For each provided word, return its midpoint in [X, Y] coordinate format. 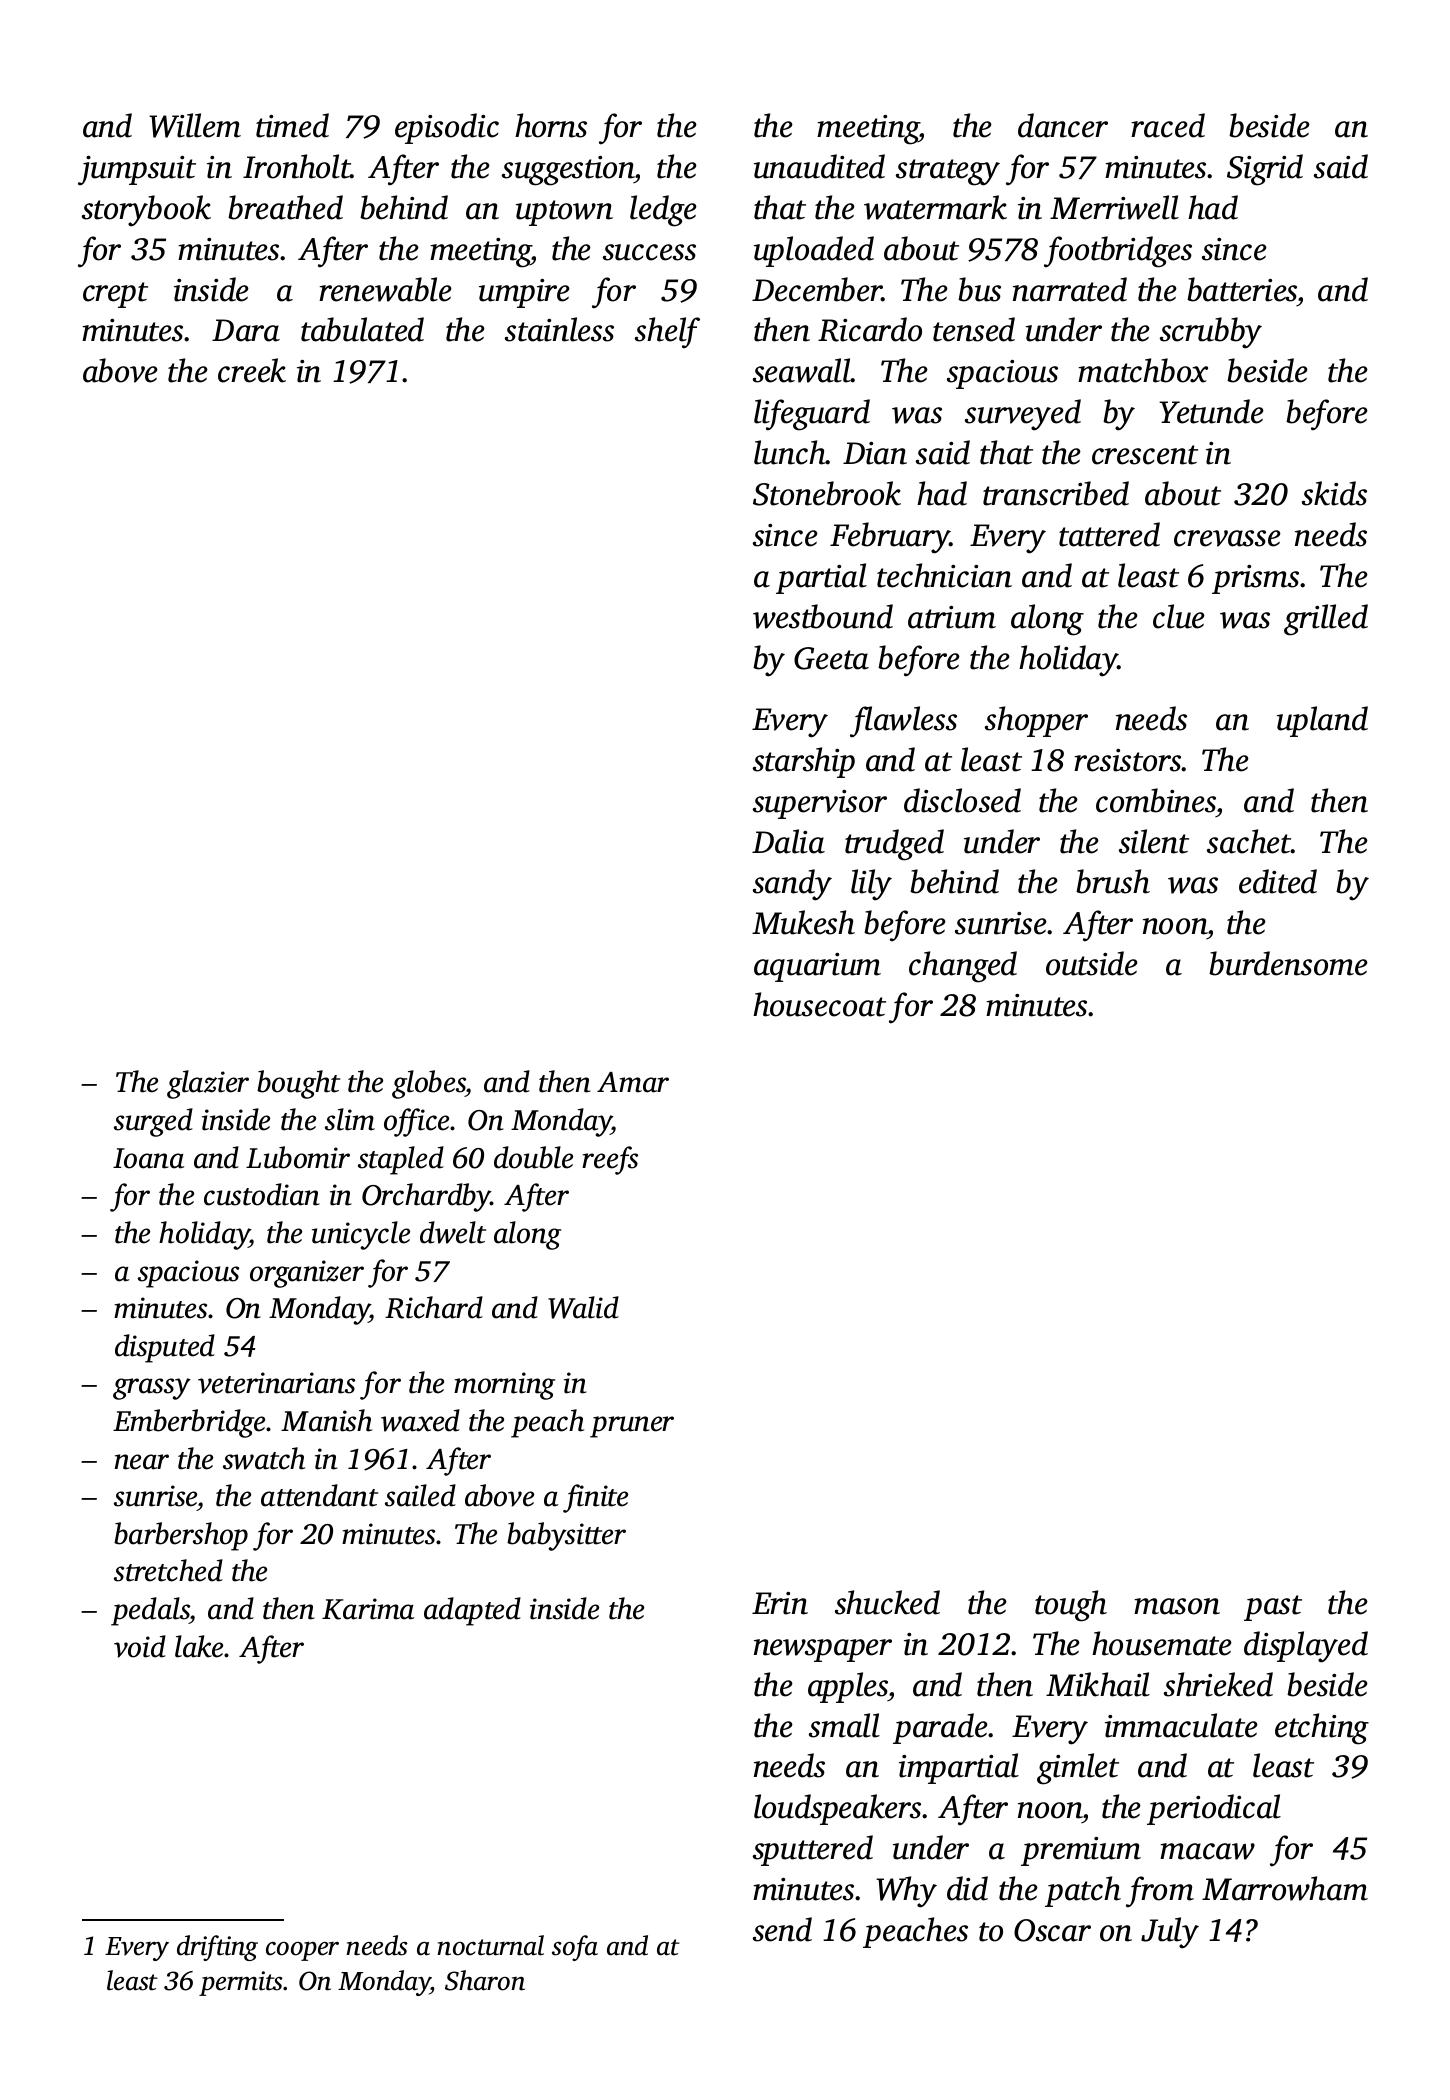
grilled [1326, 620]
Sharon [485, 1980]
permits [241, 1983]
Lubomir [298, 1157]
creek [252, 370]
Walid [583, 1307]
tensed [974, 329]
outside [1092, 963]
